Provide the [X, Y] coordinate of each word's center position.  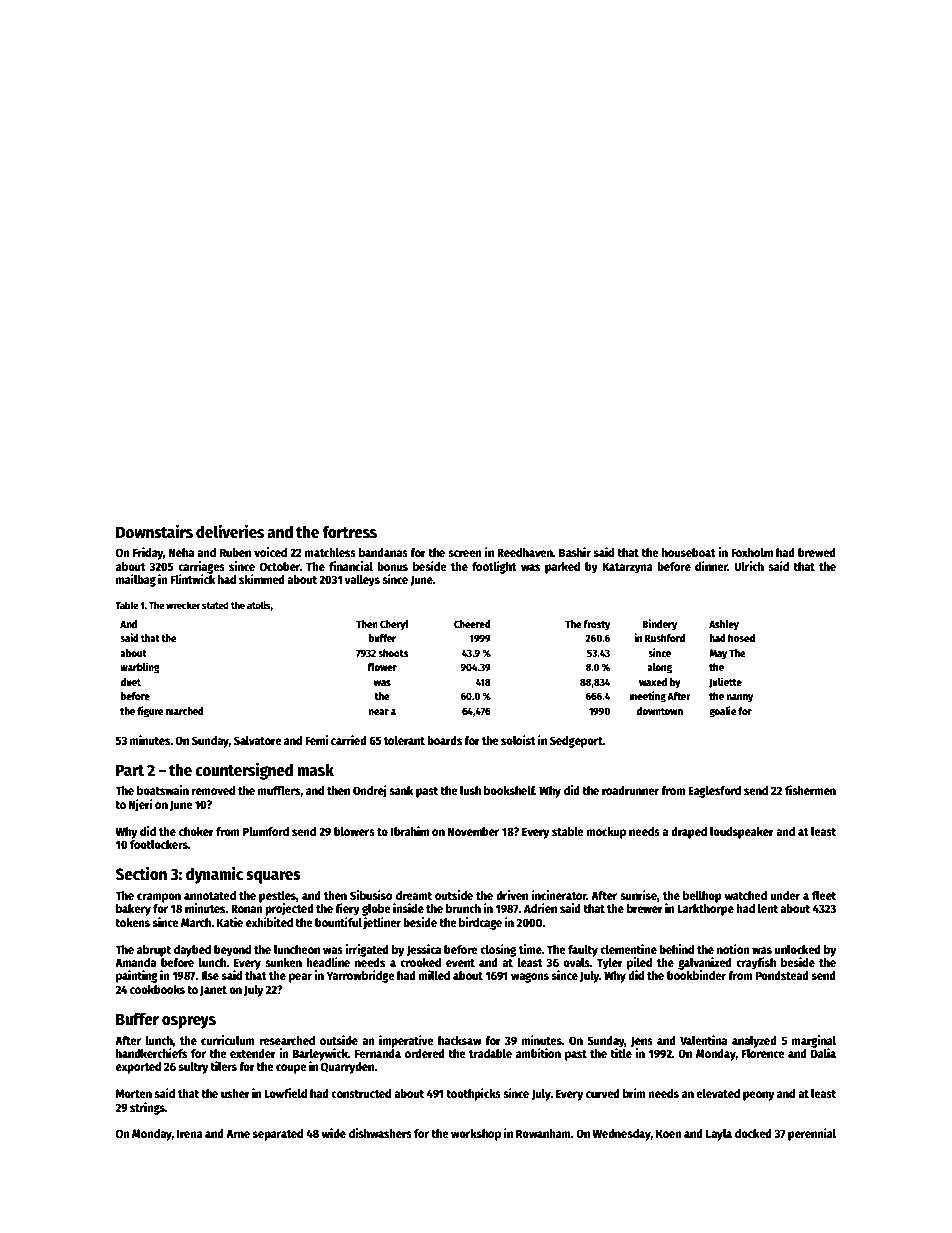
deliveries [230, 531]
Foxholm [752, 552]
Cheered [472, 624]
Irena [190, 1133]
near [378, 712]
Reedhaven [525, 552]
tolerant [404, 740]
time [530, 949]
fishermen [810, 790]
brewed [817, 552]
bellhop [702, 897]
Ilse [210, 975]
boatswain [163, 790]
